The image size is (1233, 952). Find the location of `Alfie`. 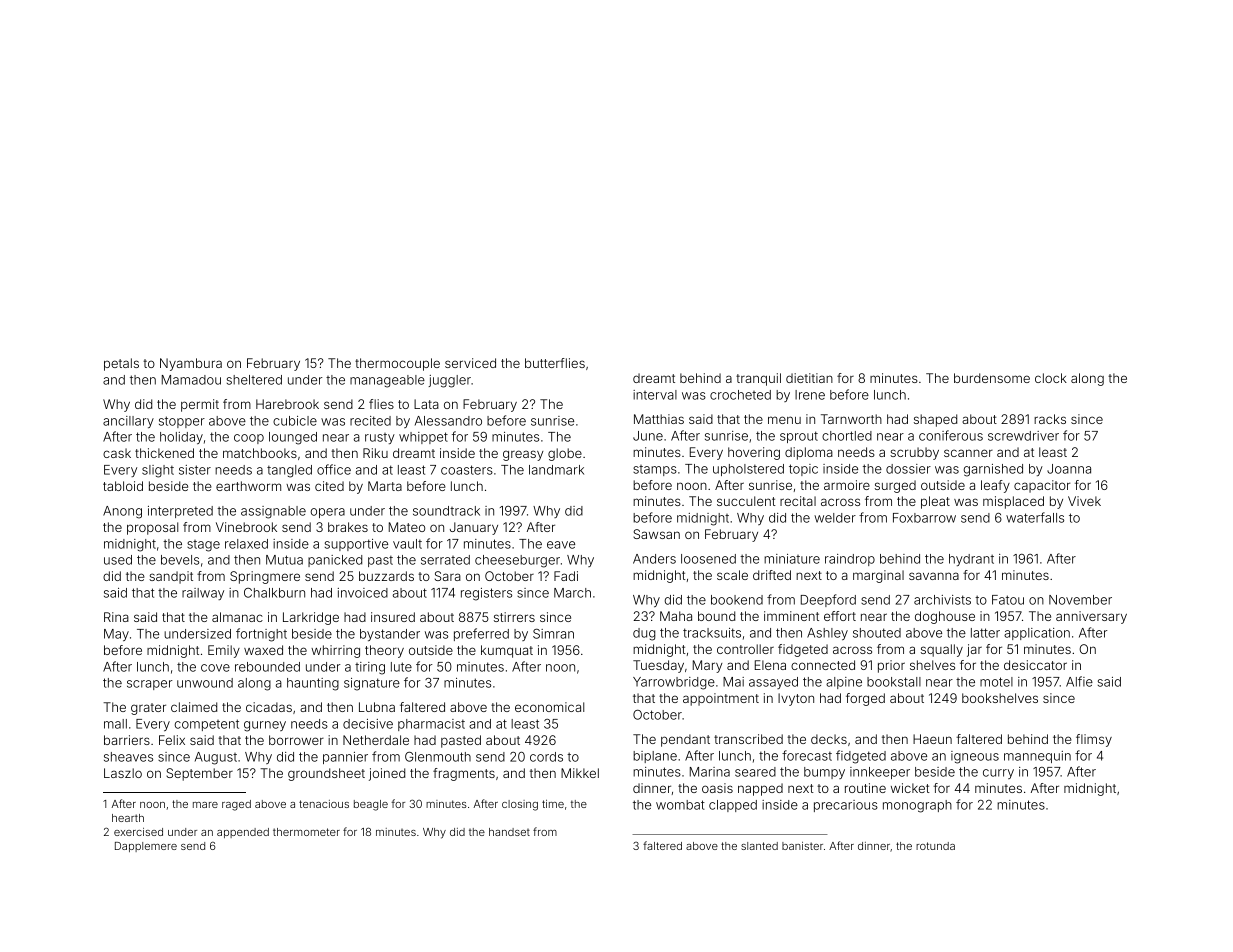

Alfie is located at coordinates (1079, 681).
